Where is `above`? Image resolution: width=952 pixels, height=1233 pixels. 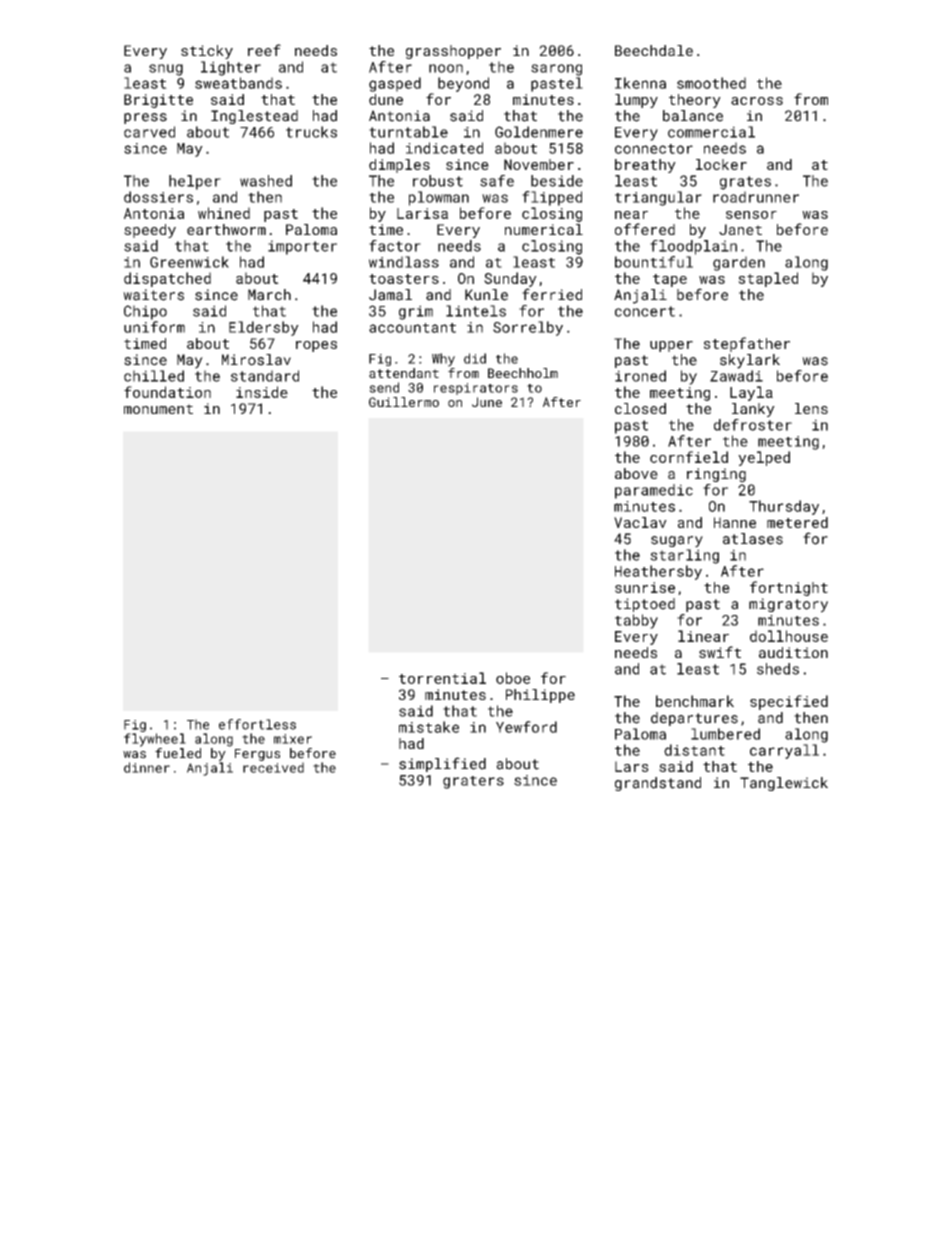
above is located at coordinates (636, 473).
